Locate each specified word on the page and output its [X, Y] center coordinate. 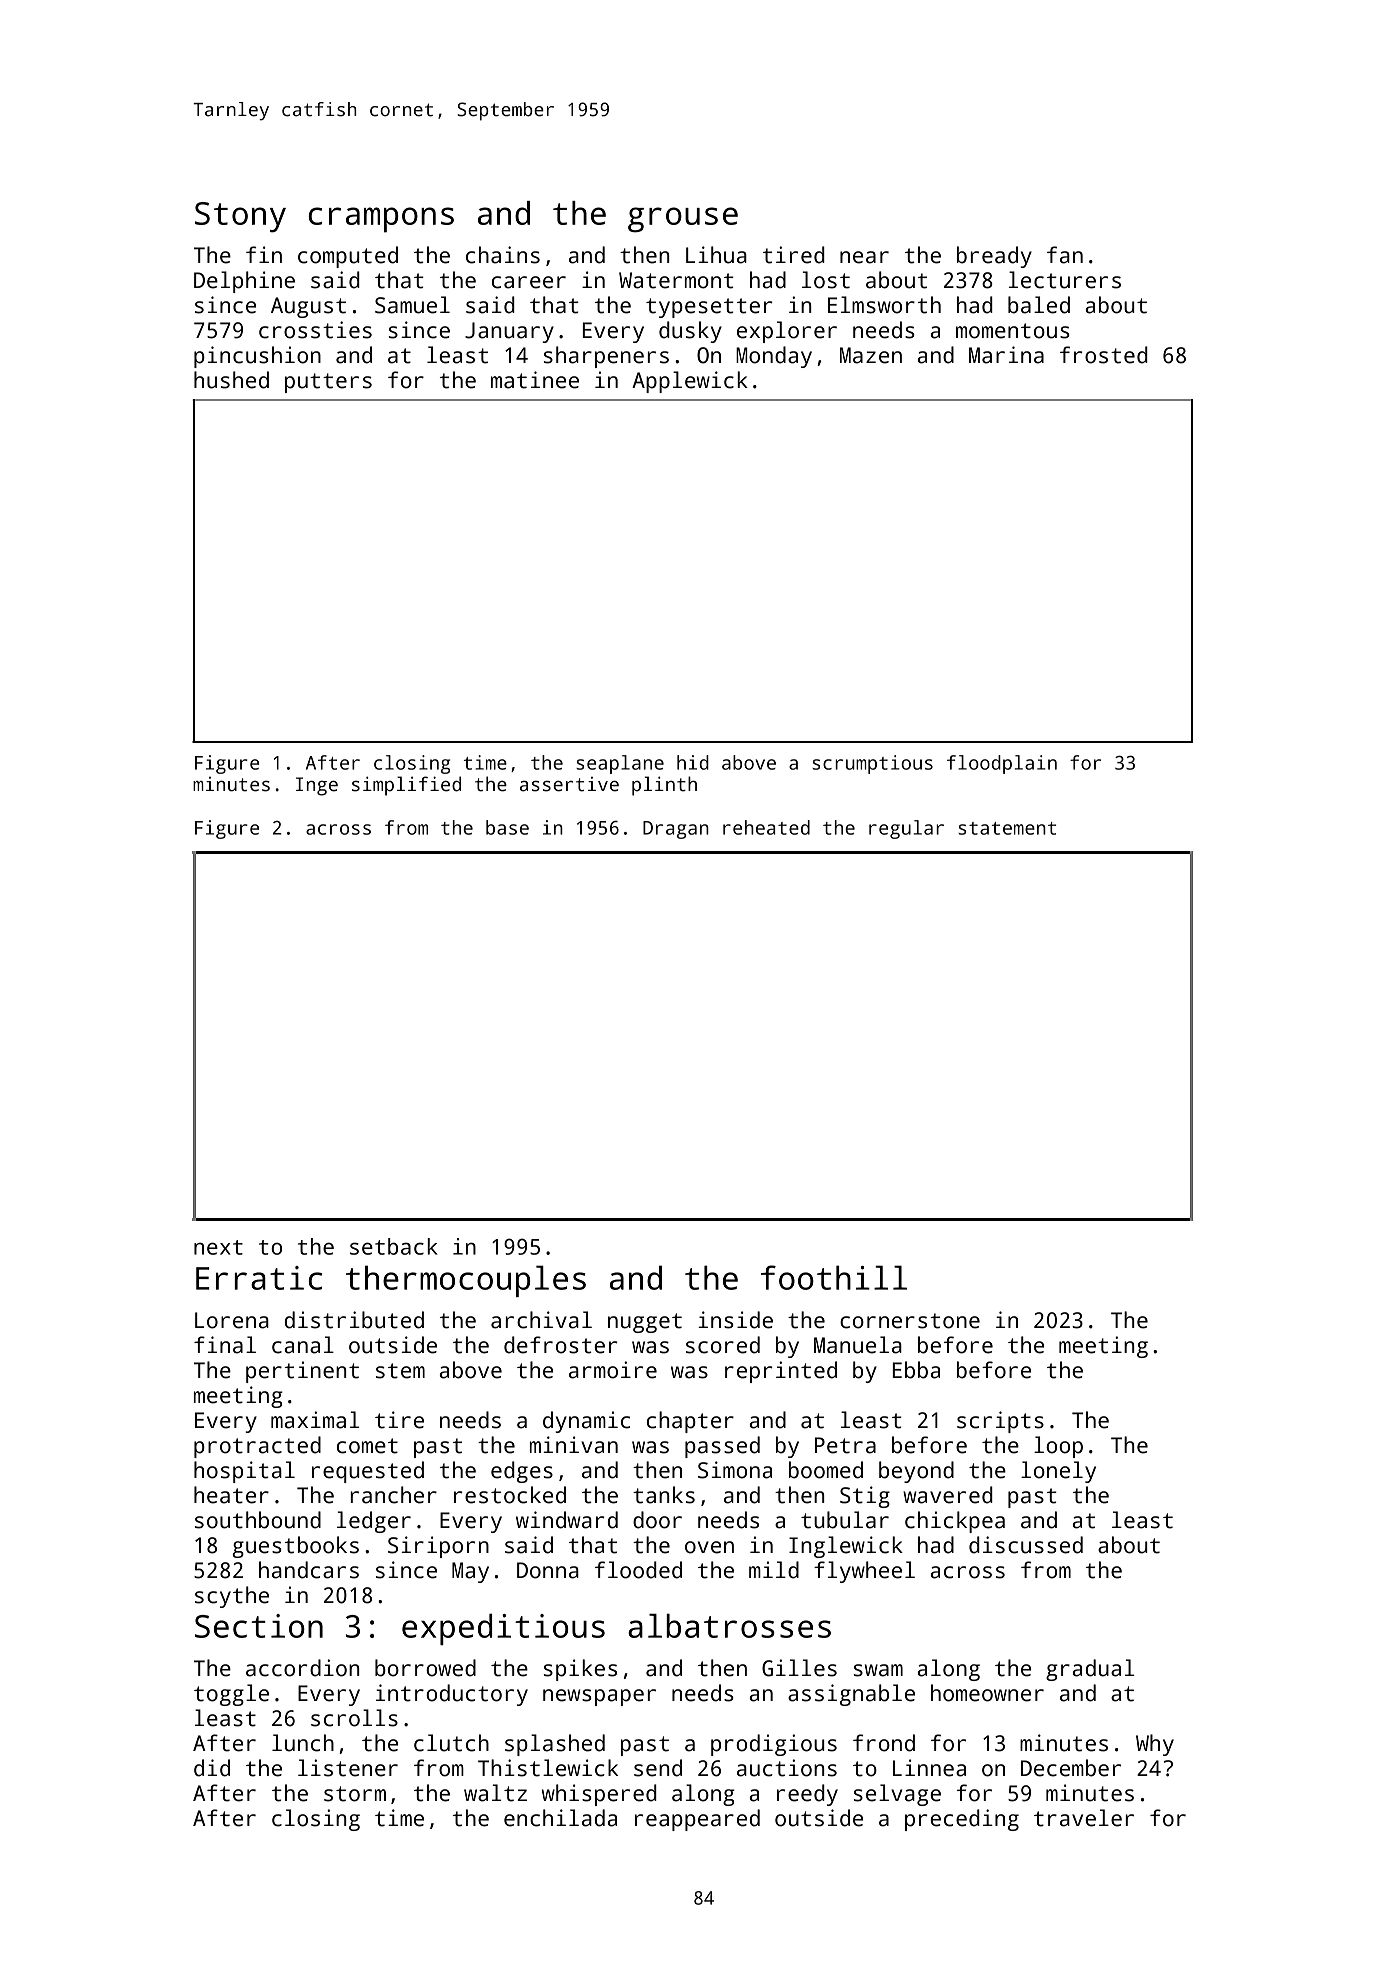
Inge [317, 786]
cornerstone [910, 1321]
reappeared [697, 1820]
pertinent [302, 1372]
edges [522, 1472]
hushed [231, 380]
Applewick [690, 382]
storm [355, 1794]
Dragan [676, 830]
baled [1039, 305]
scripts [1000, 1422]
